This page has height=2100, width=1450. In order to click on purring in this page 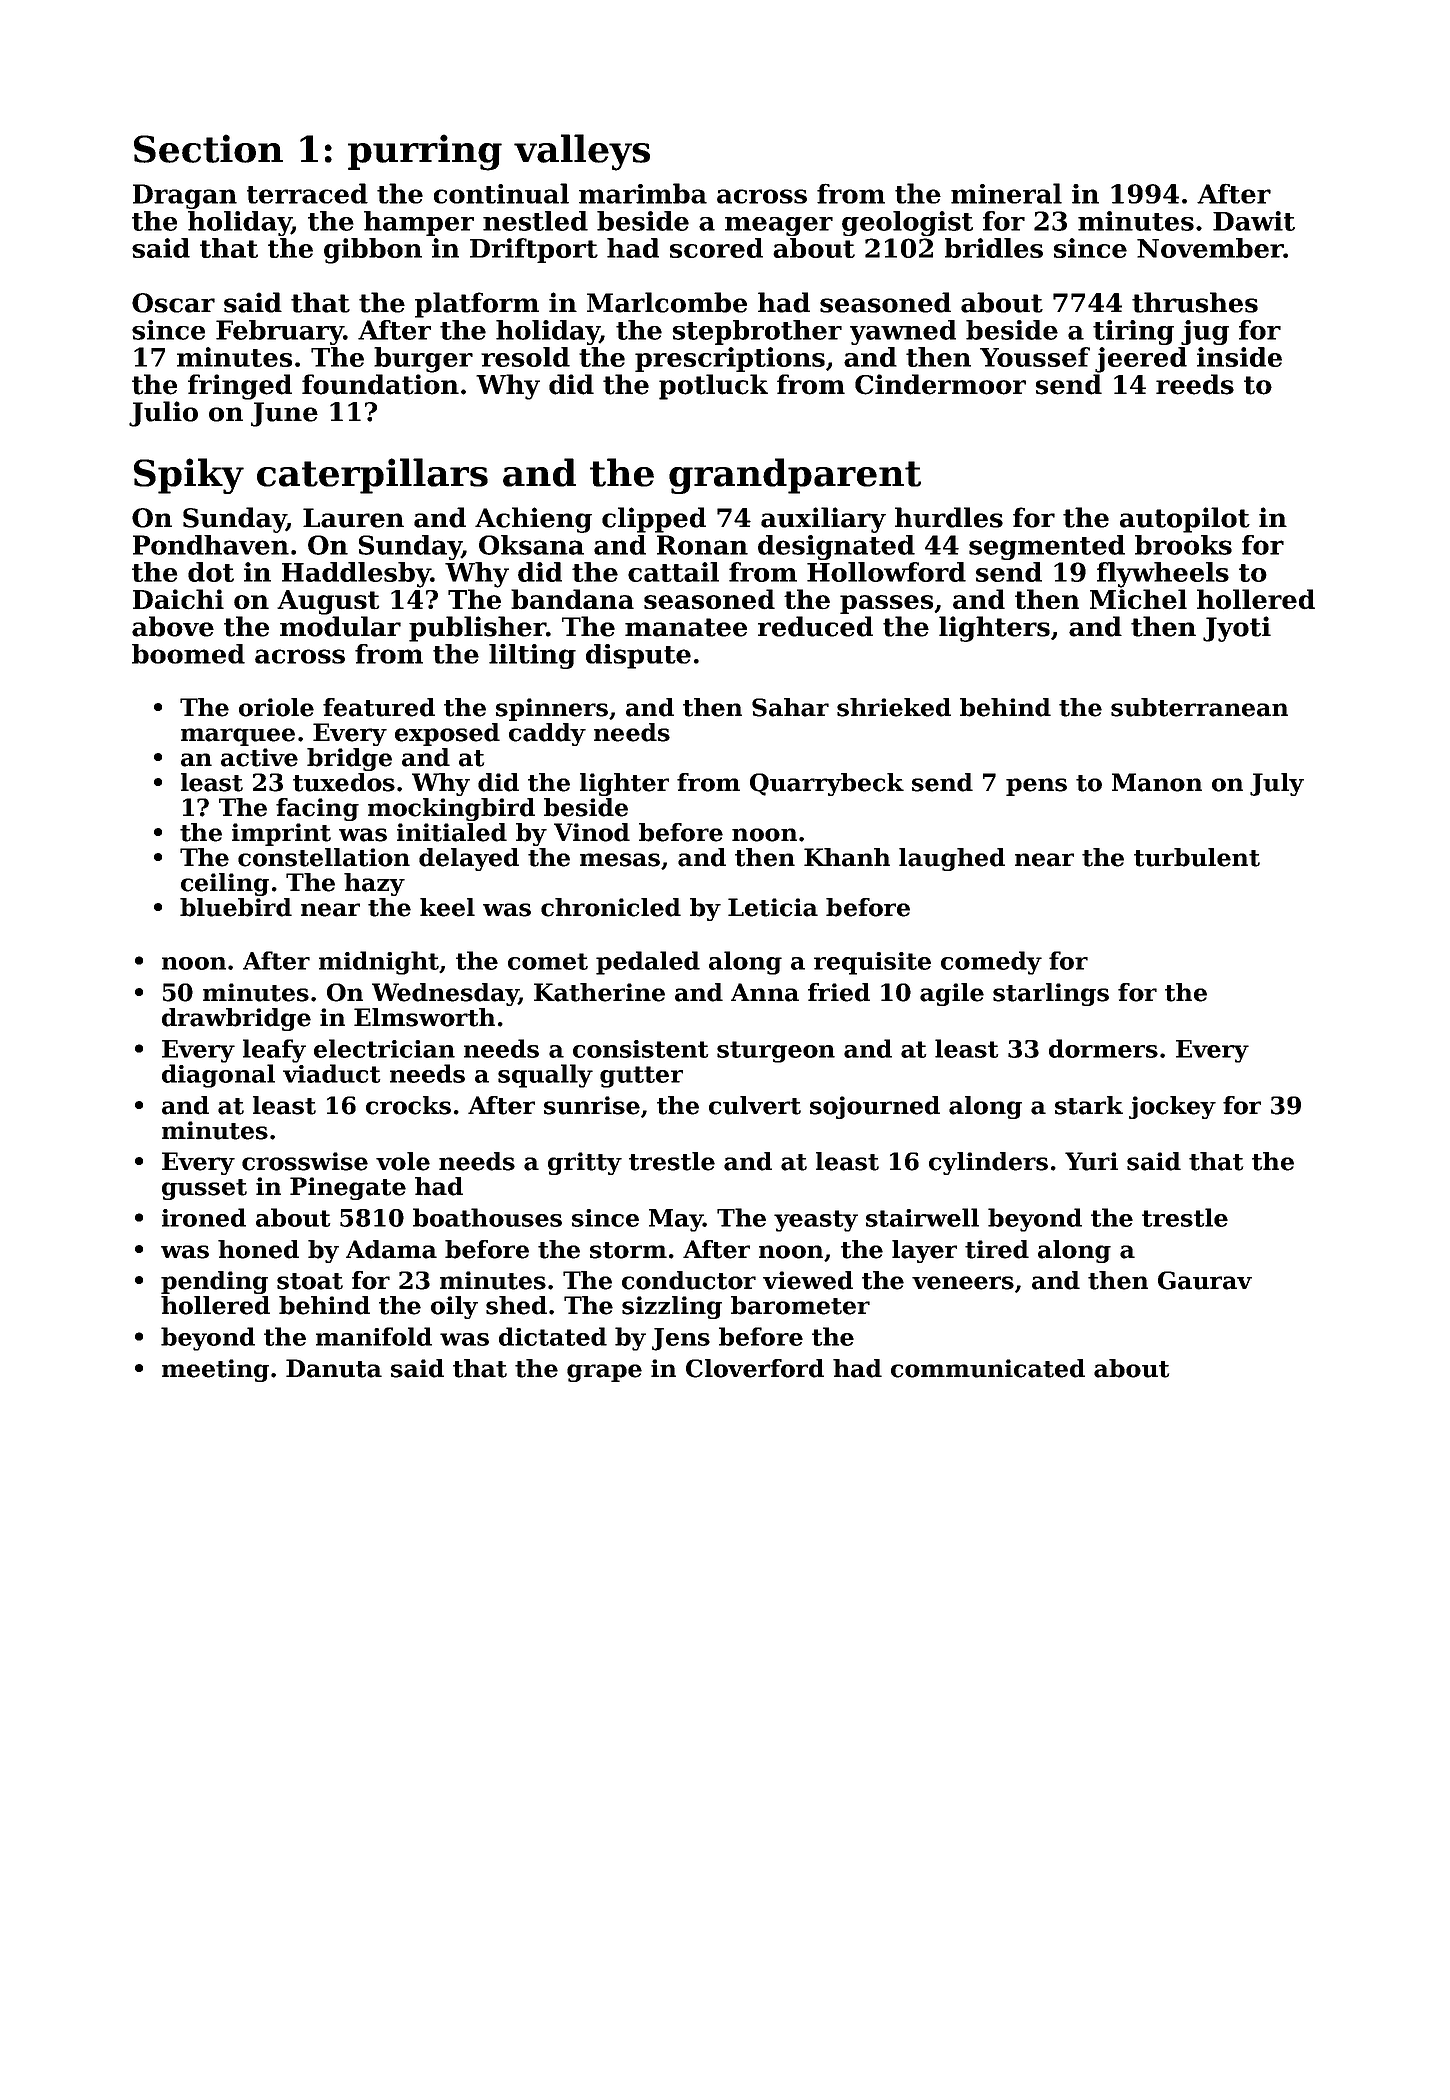, I will do `click(425, 152)`.
